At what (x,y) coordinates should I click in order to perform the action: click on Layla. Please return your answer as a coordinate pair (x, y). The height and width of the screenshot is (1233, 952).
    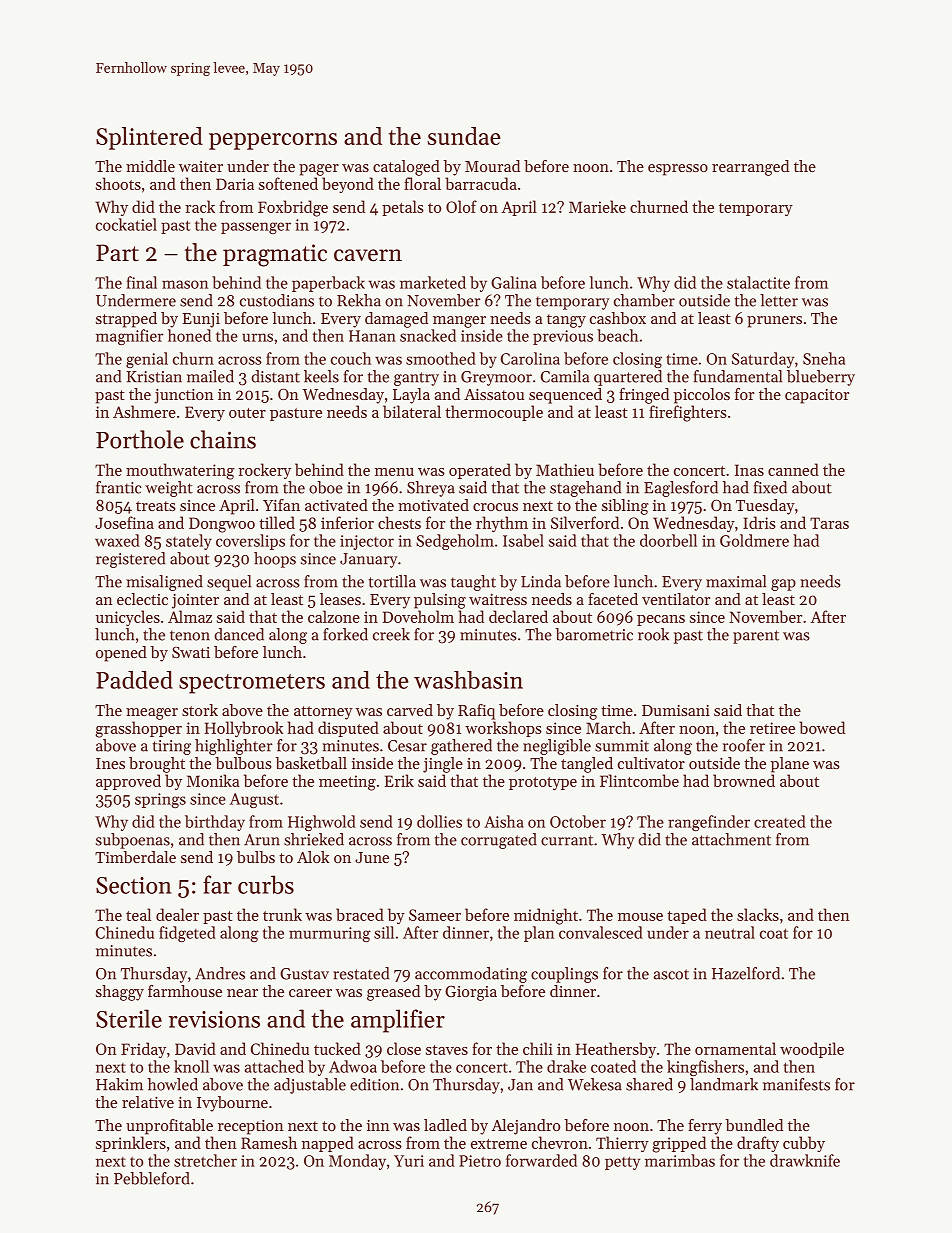
    Looking at the image, I should click on (411, 396).
